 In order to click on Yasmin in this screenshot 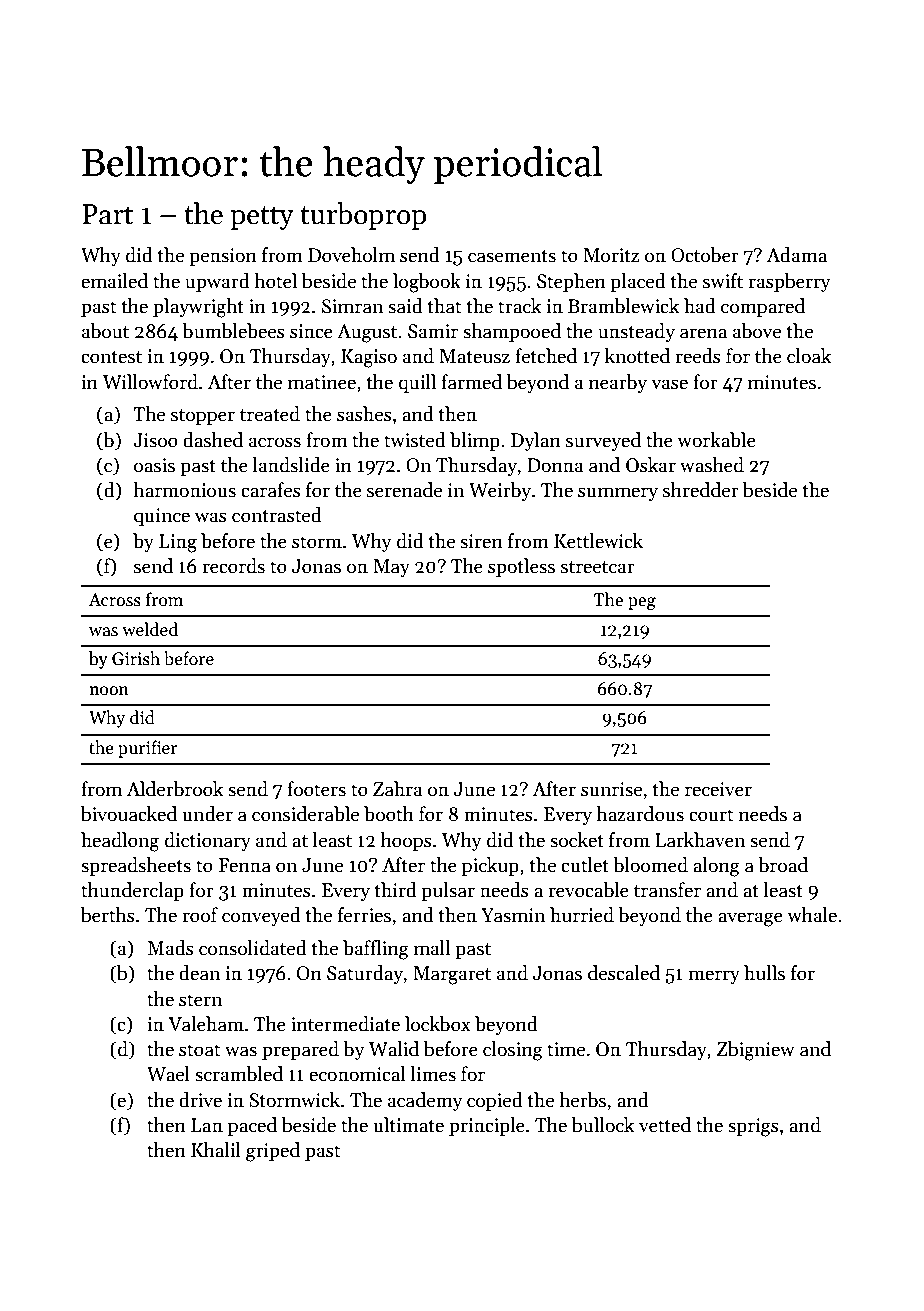, I will do `click(513, 915)`.
